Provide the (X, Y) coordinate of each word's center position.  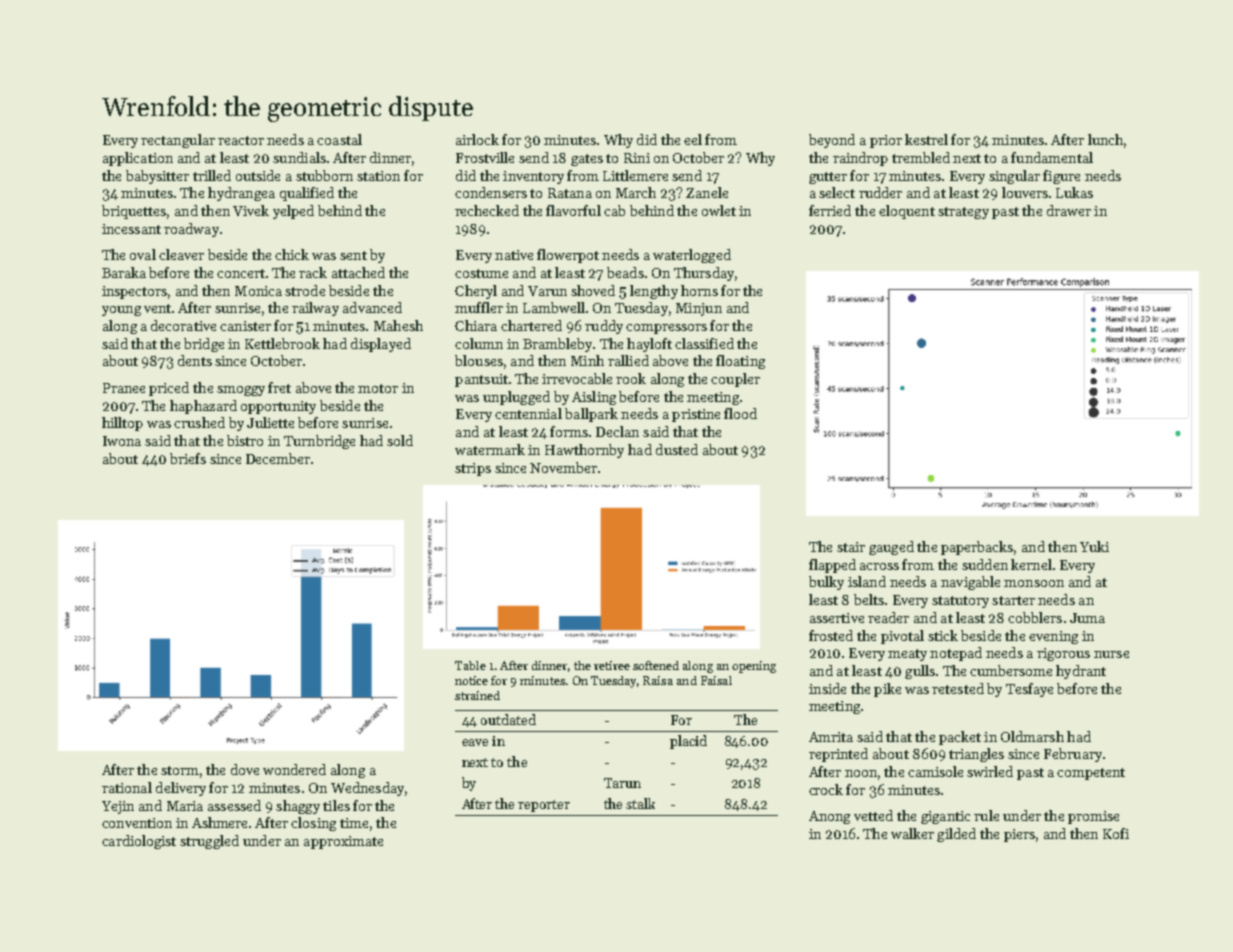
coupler (735, 380)
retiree (612, 665)
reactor (241, 140)
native (514, 255)
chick (292, 254)
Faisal (716, 680)
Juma (1087, 618)
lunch (1105, 139)
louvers (1025, 192)
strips (473, 469)
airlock (477, 139)
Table (470, 665)
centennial (528, 413)
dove (245, 769)
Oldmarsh (1032, 736)
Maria (185, 806)
